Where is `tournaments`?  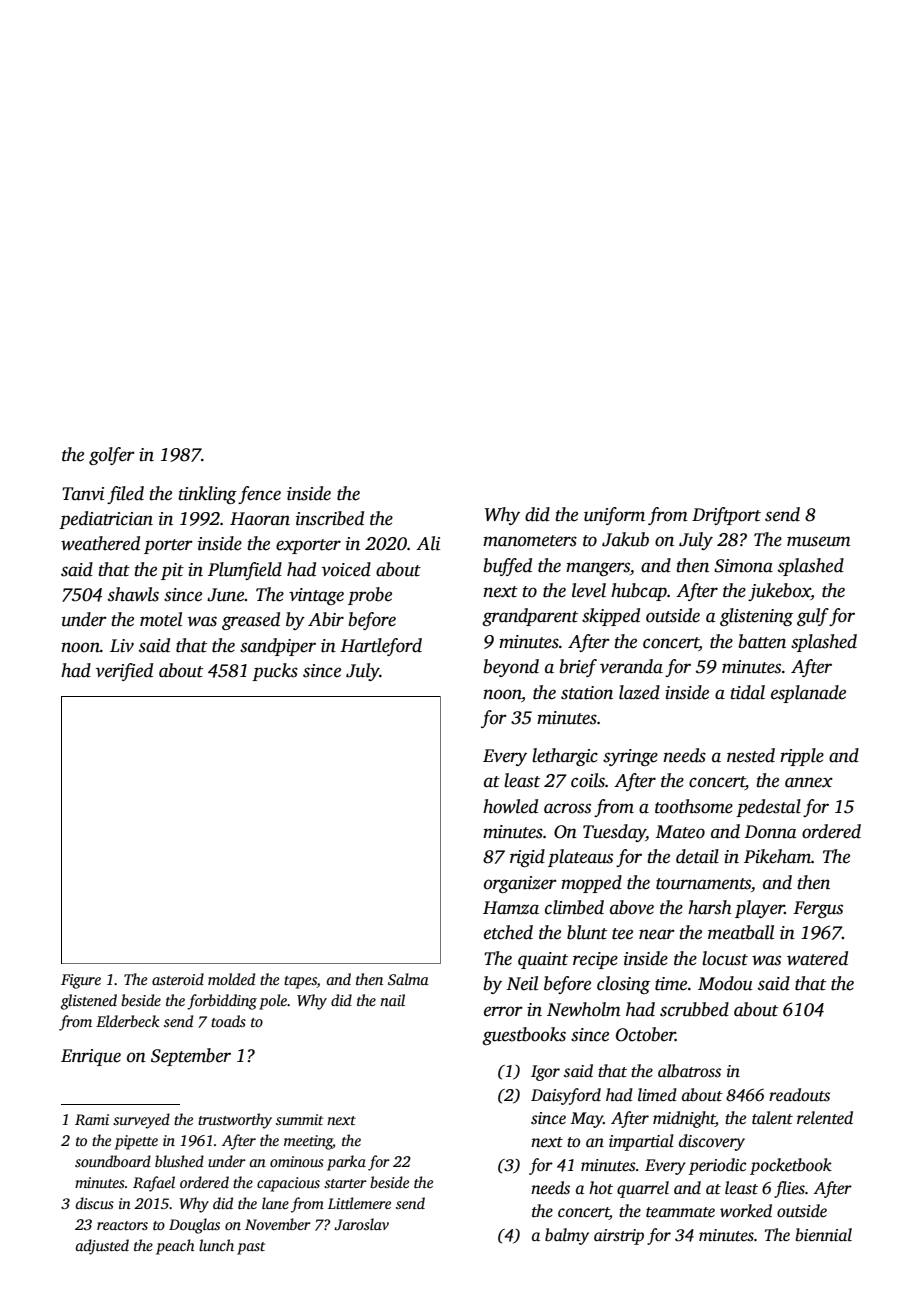 tournaments is located at coordinates (703, 884).
